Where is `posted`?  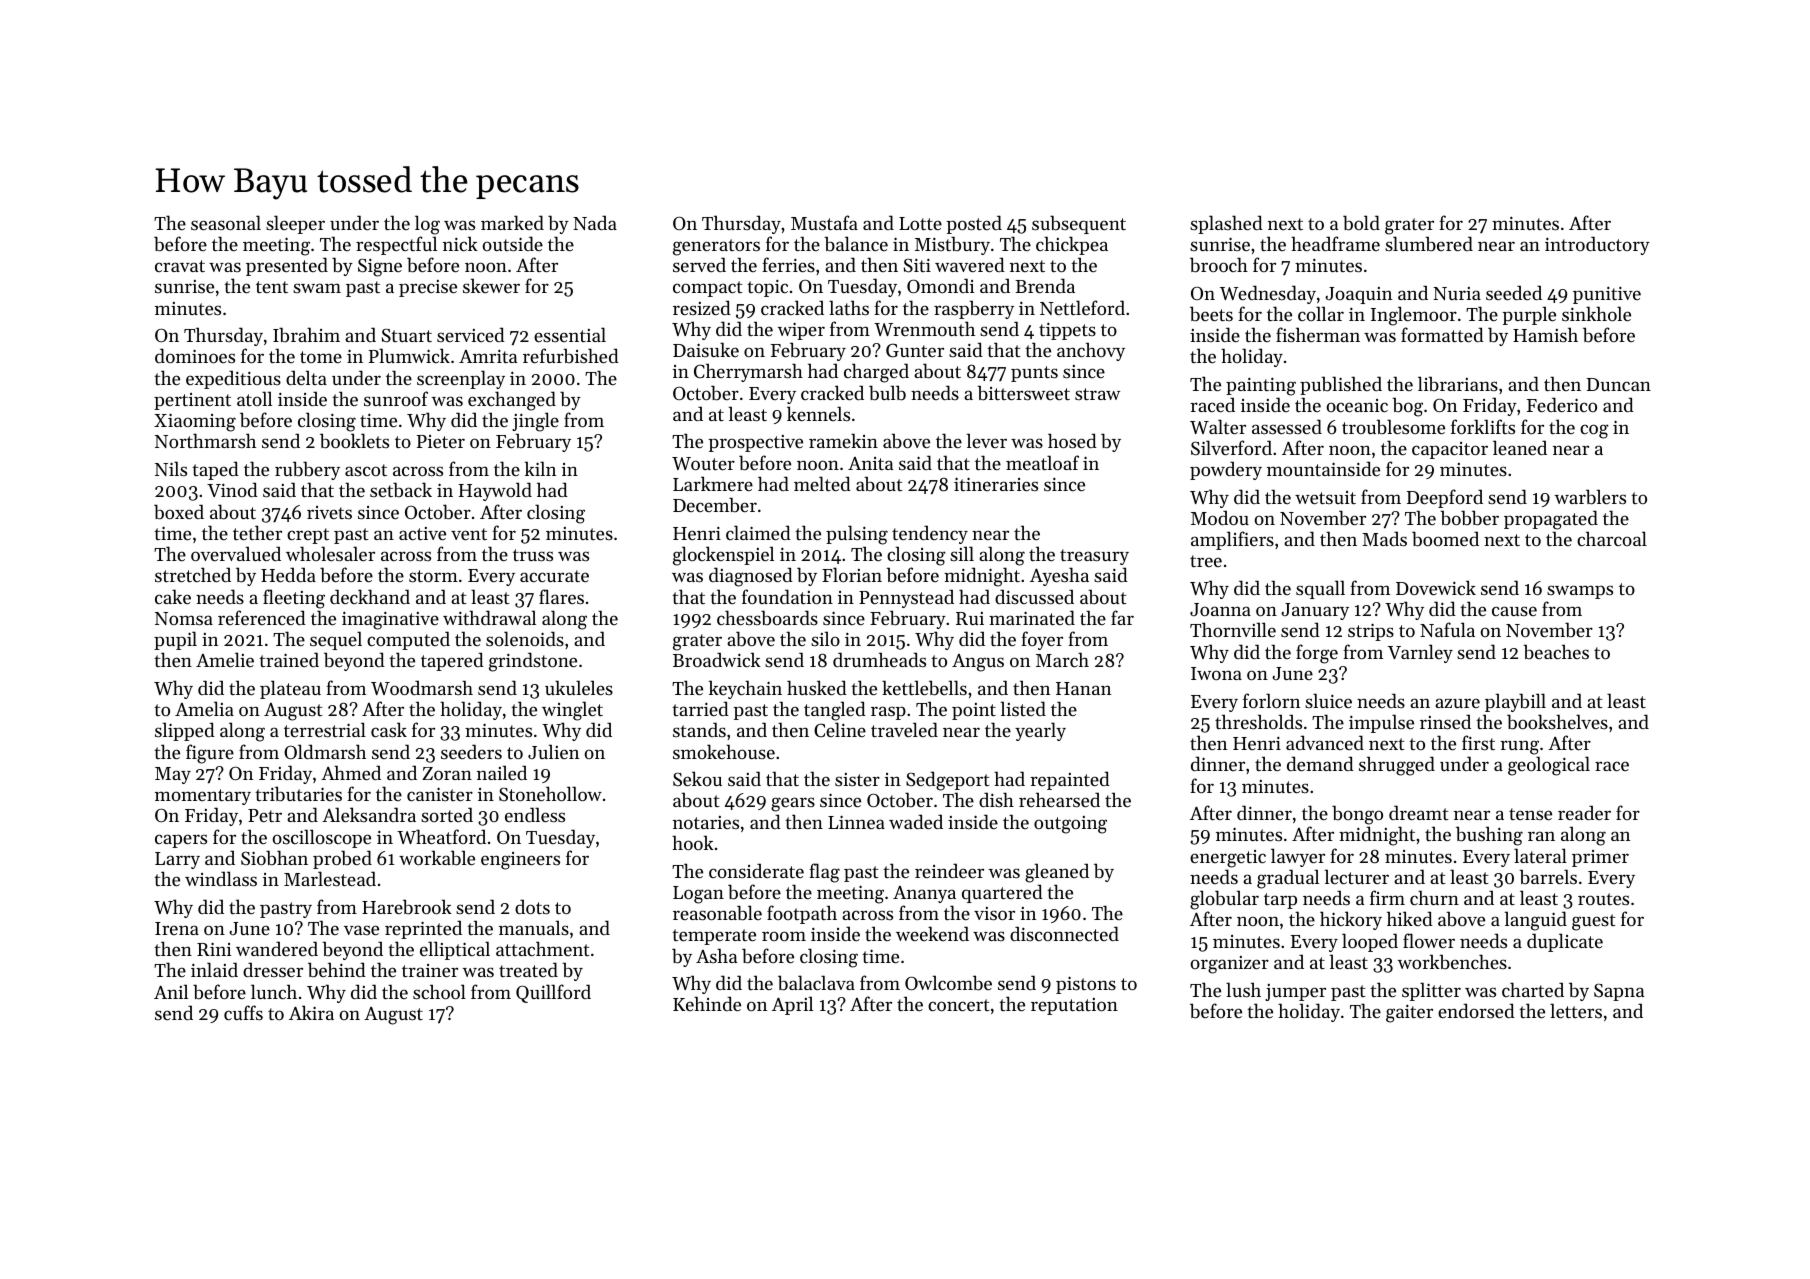
posted is located at coordinates (974, 224).
